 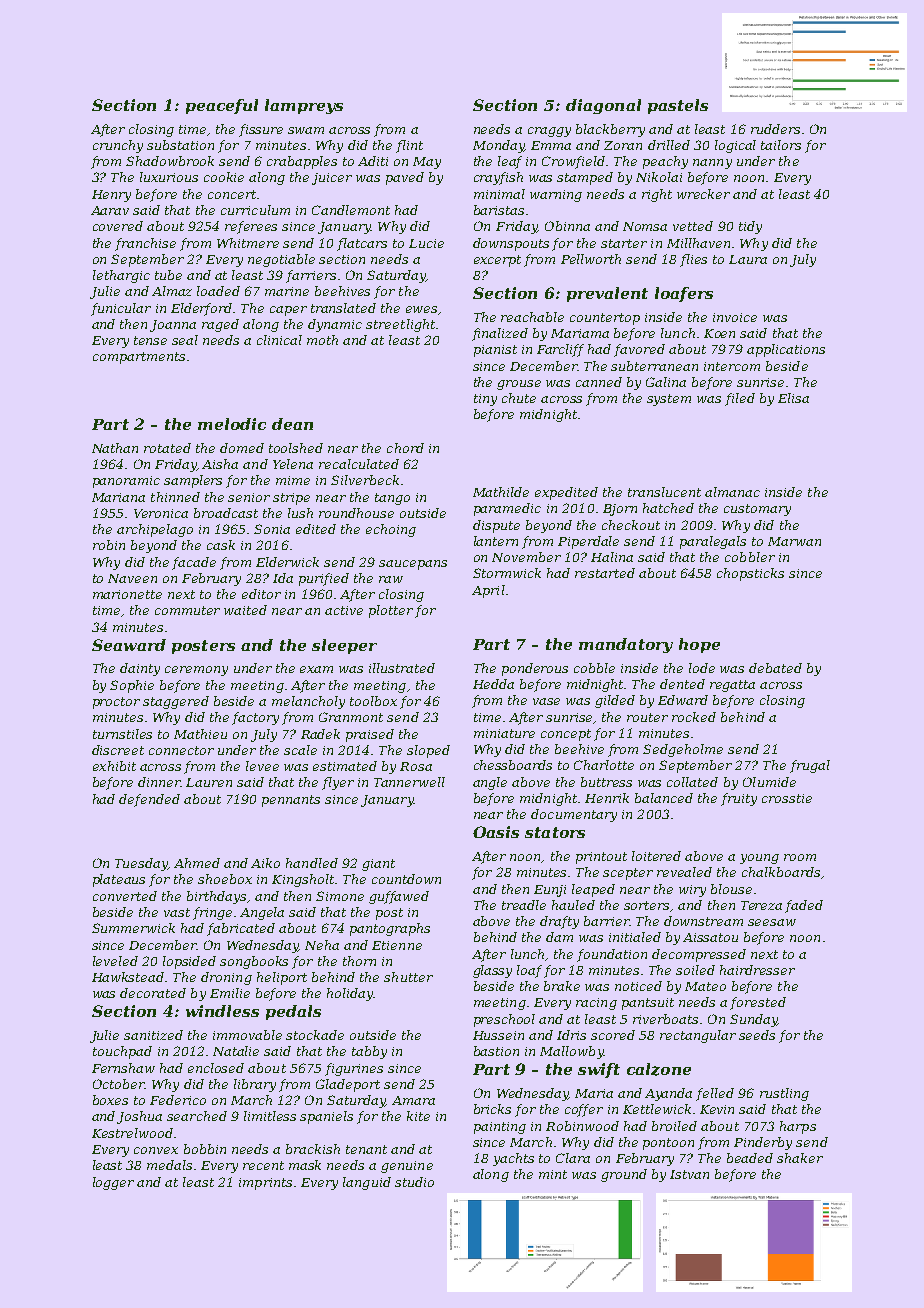 What do you see at coordinates (759, 859) in the document?
I see `young` at bounding box center [759, 859].
